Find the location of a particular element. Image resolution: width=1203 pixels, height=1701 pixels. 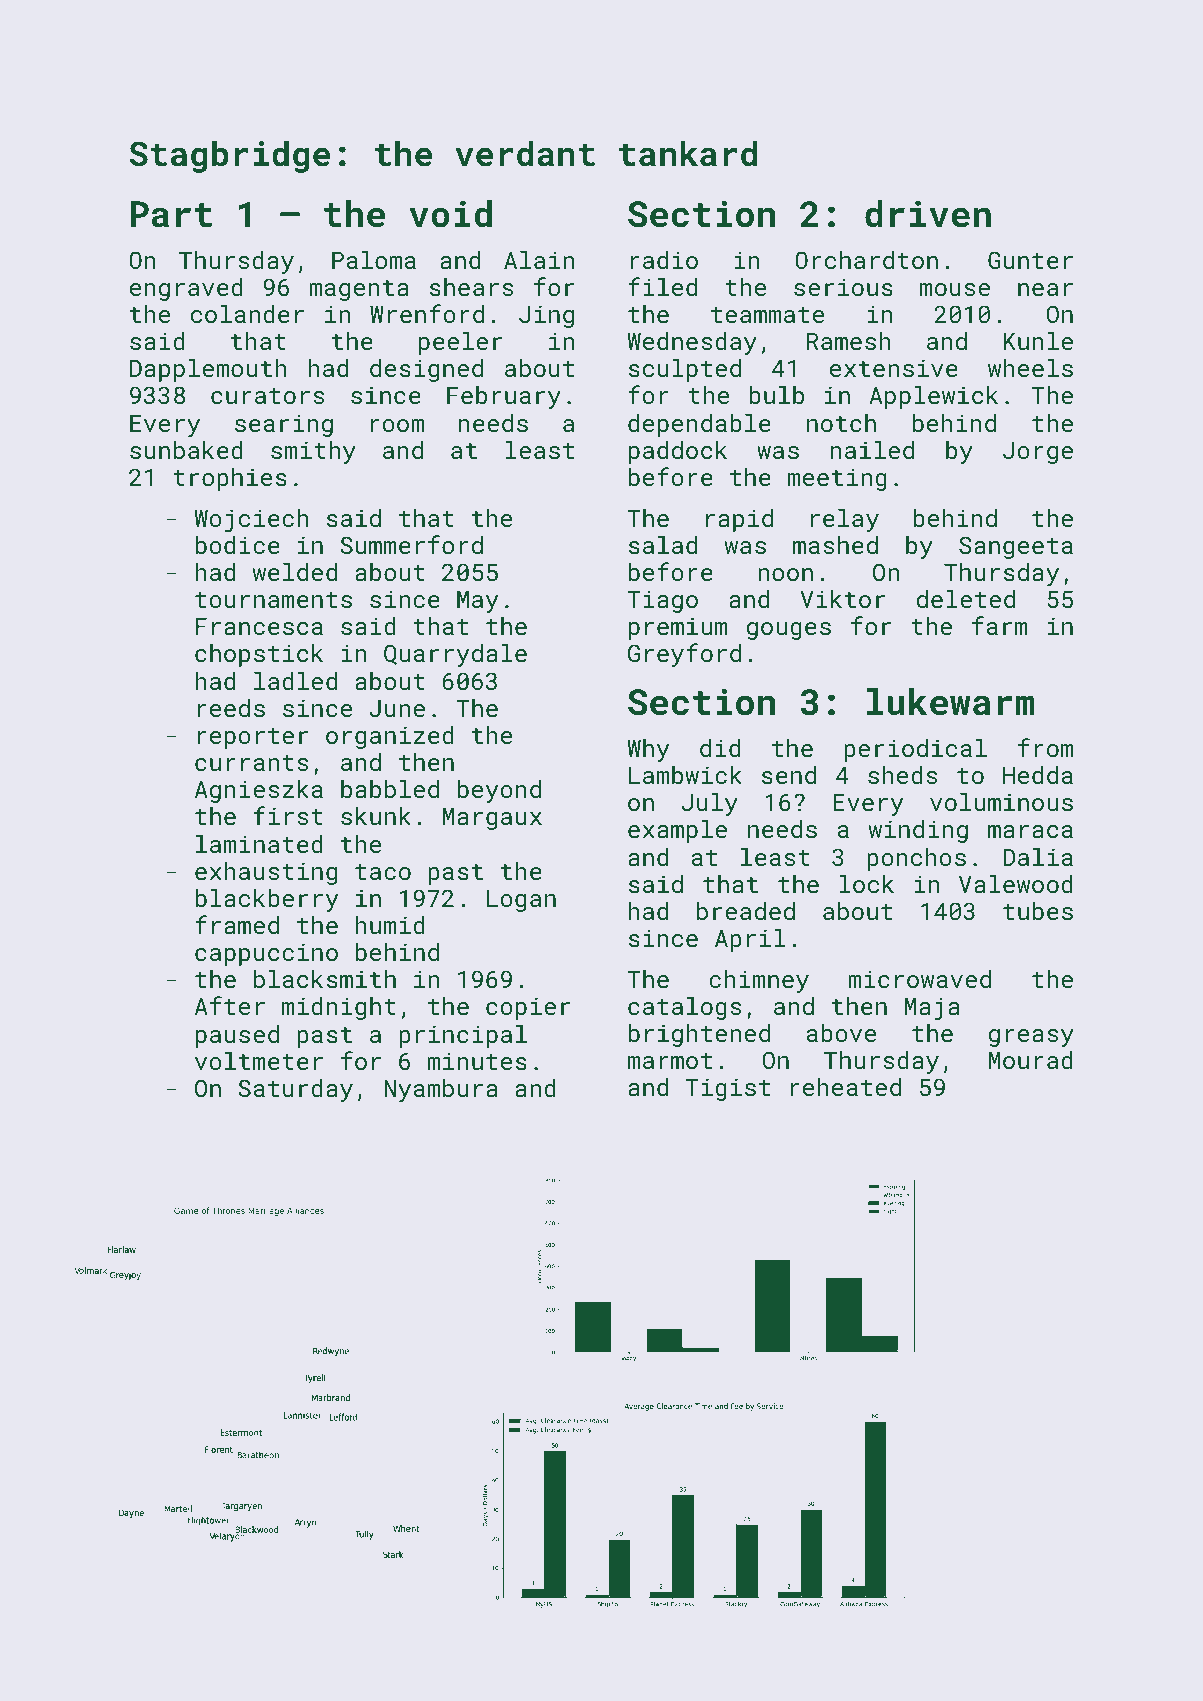

Why is located at coordinates (648, 750).
